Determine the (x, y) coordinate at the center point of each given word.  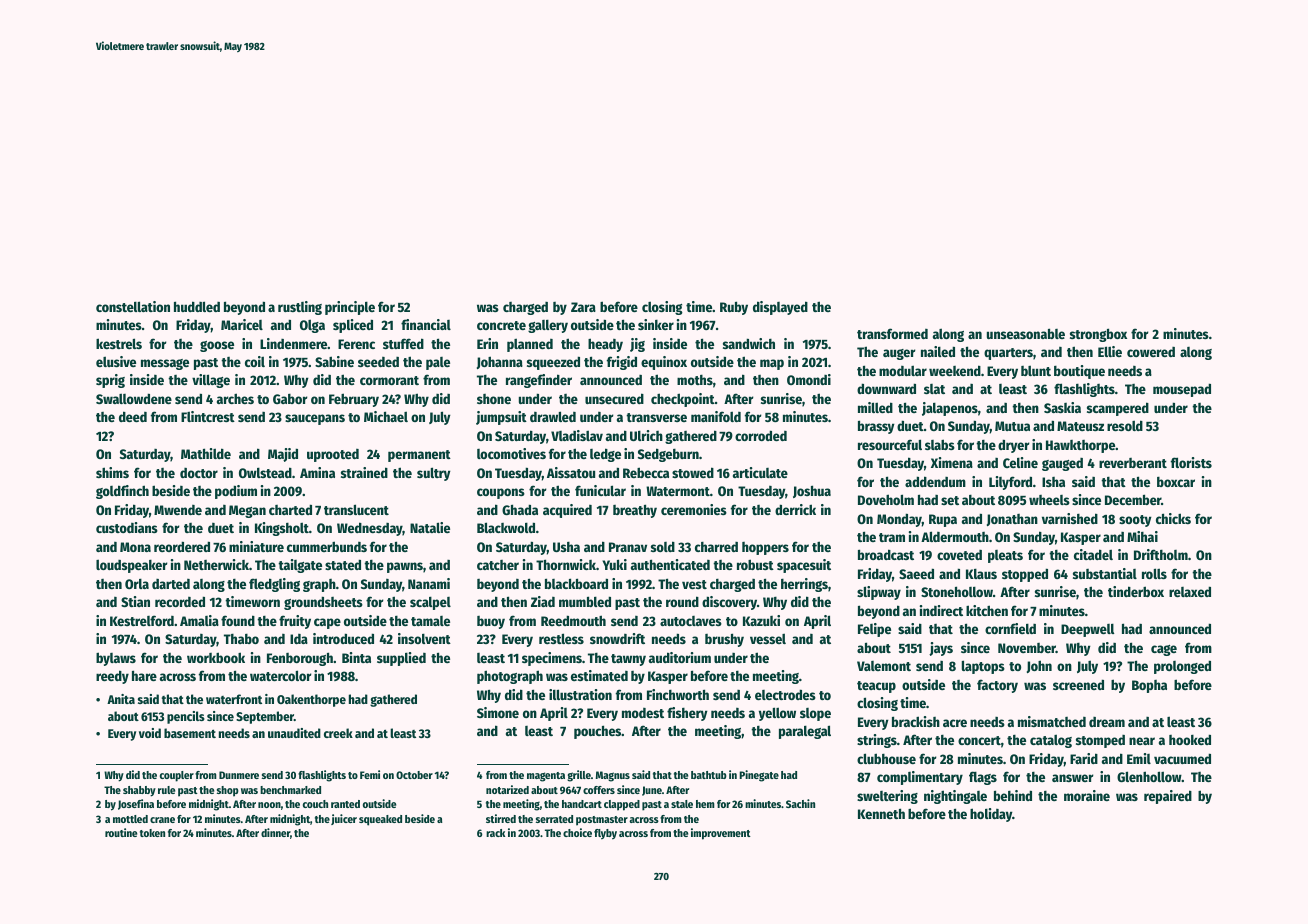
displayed (780, 308)
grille (579, 776)
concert (979, 740)
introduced (343, 638)
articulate (760, 472)
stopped (1025, 575)
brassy (876, 427)
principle (350, 308)
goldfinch (122, 492)
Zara (583, 307)
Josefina (136, 804)
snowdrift (617, 638)
